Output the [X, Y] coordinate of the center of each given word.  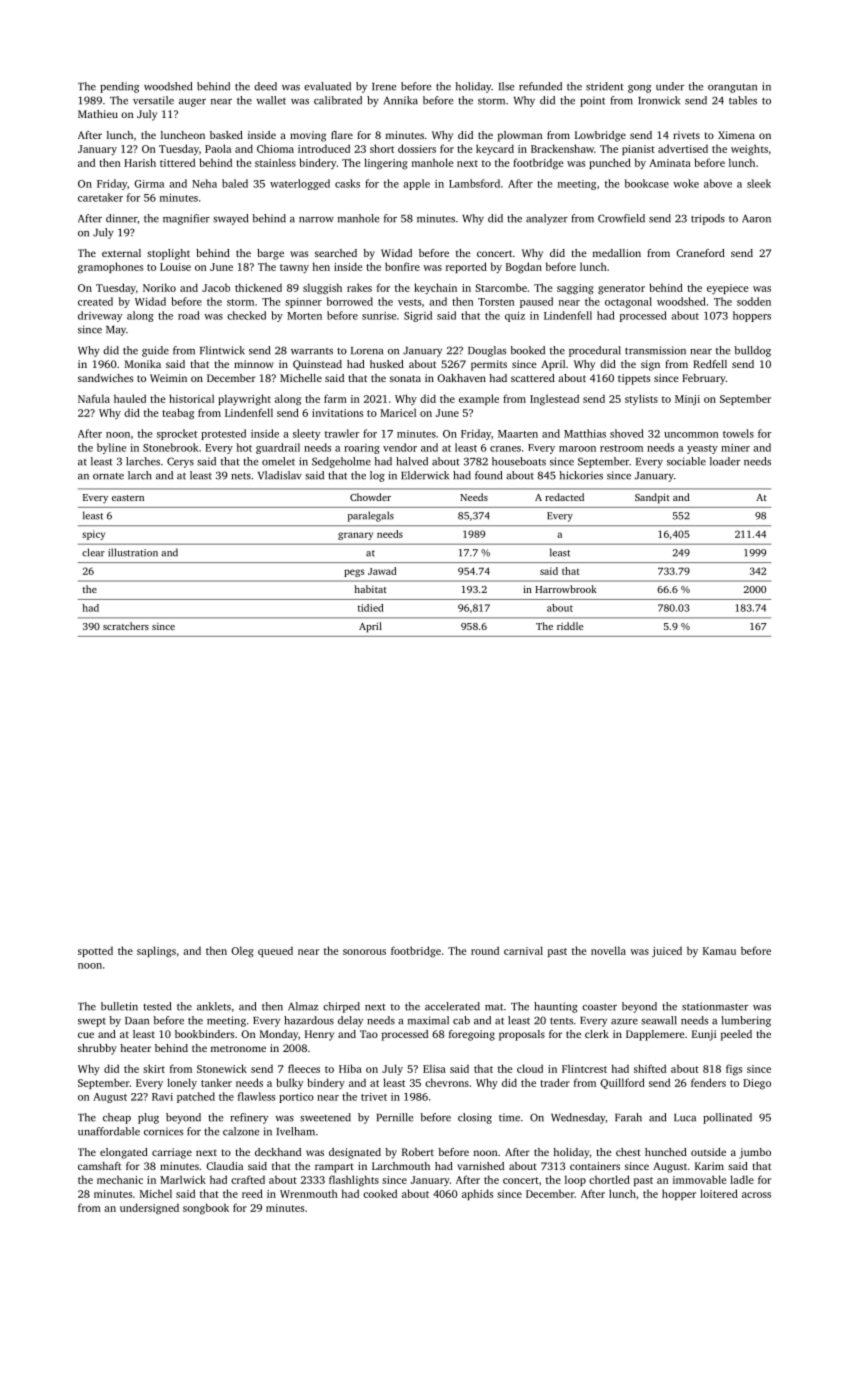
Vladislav [280, 475]
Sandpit [652, 498]
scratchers [126, 626]
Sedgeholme [341, 462]
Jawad [382, 571]
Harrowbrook [566, 589]
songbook [206, 1208]
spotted [95, 951]
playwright [244, 400]
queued [275, 951]
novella [608, 950]
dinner [121, 218]
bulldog [752, 351]
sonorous [364, 952]
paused [536, 302]
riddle [570, 626]
